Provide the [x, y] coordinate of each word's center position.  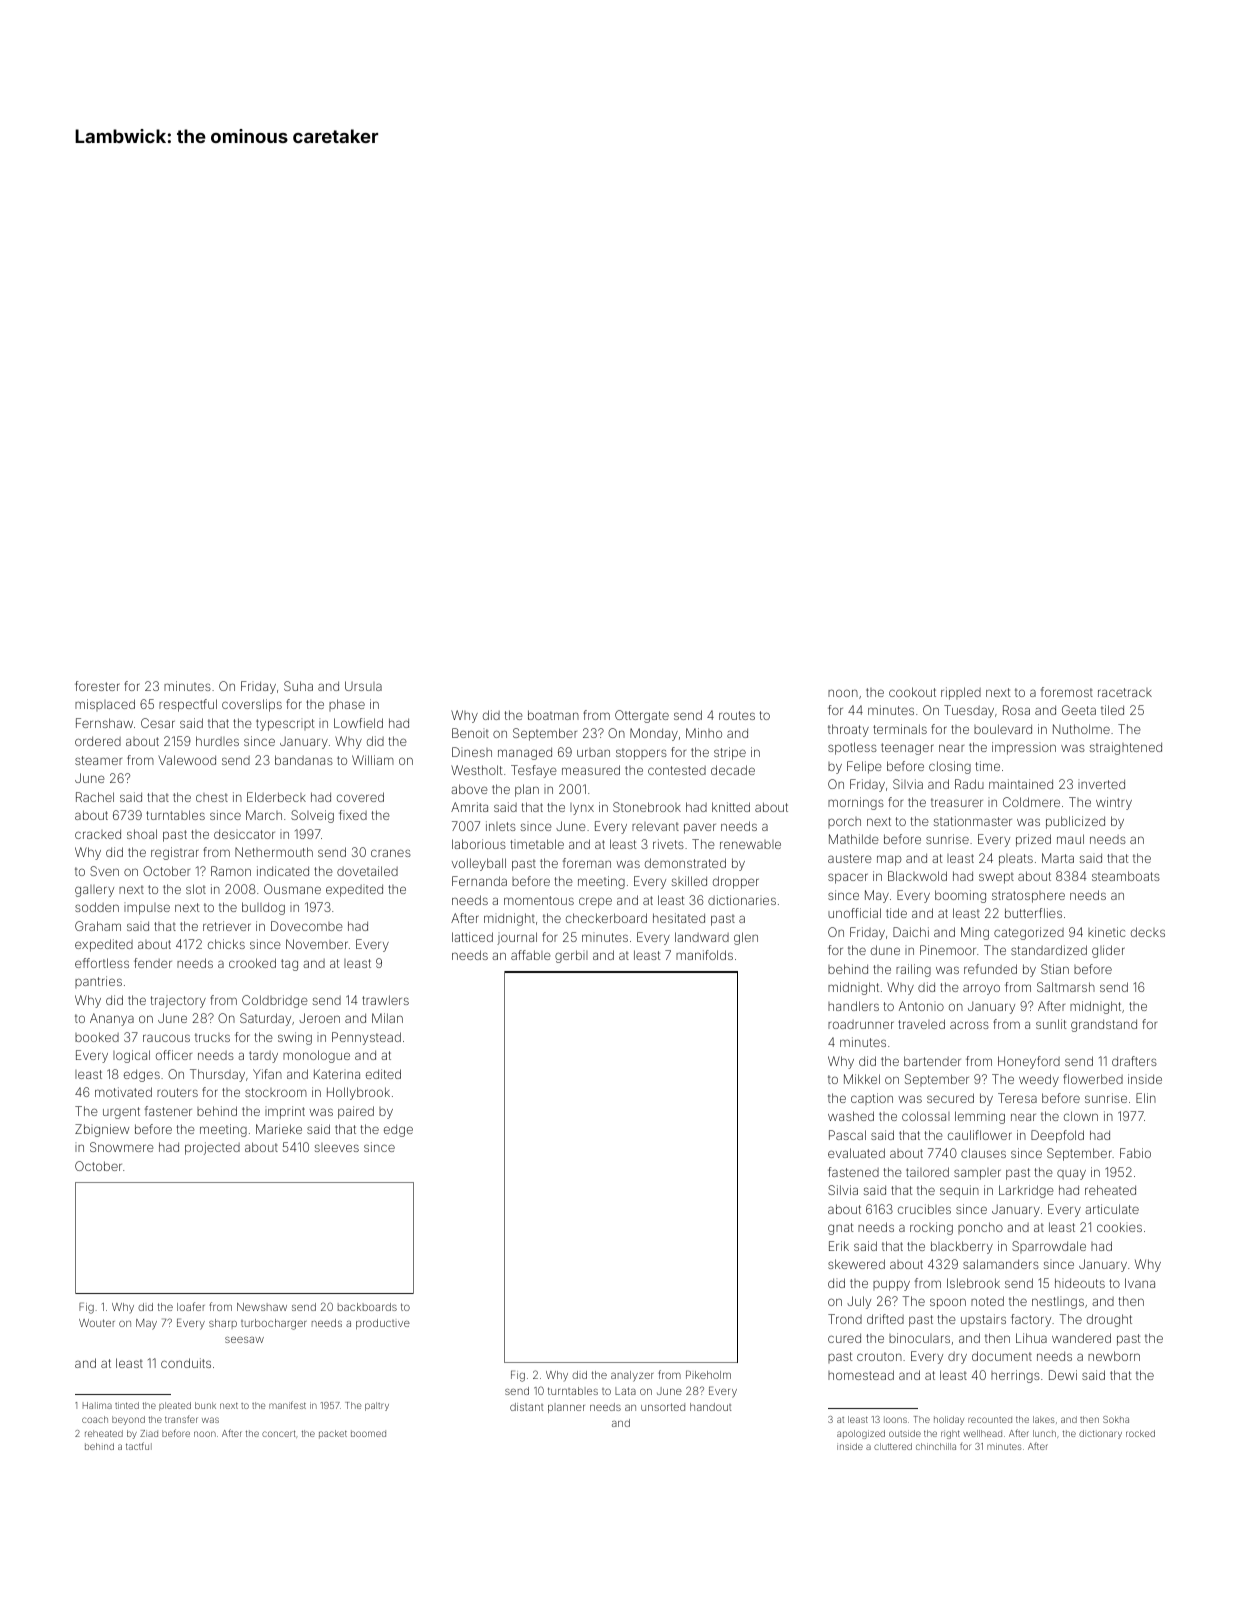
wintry [1114, 803]
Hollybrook [358, 1093]
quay [1071, 1174]
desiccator [244, 834]
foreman [587, 863]
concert [278, 1433]
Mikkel [862, 1079]
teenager [907, 749]
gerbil [571, 956]
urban [593, 752]
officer [174, 1055]
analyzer [632, 1376]
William [373, 760]
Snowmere [122, 1147]
